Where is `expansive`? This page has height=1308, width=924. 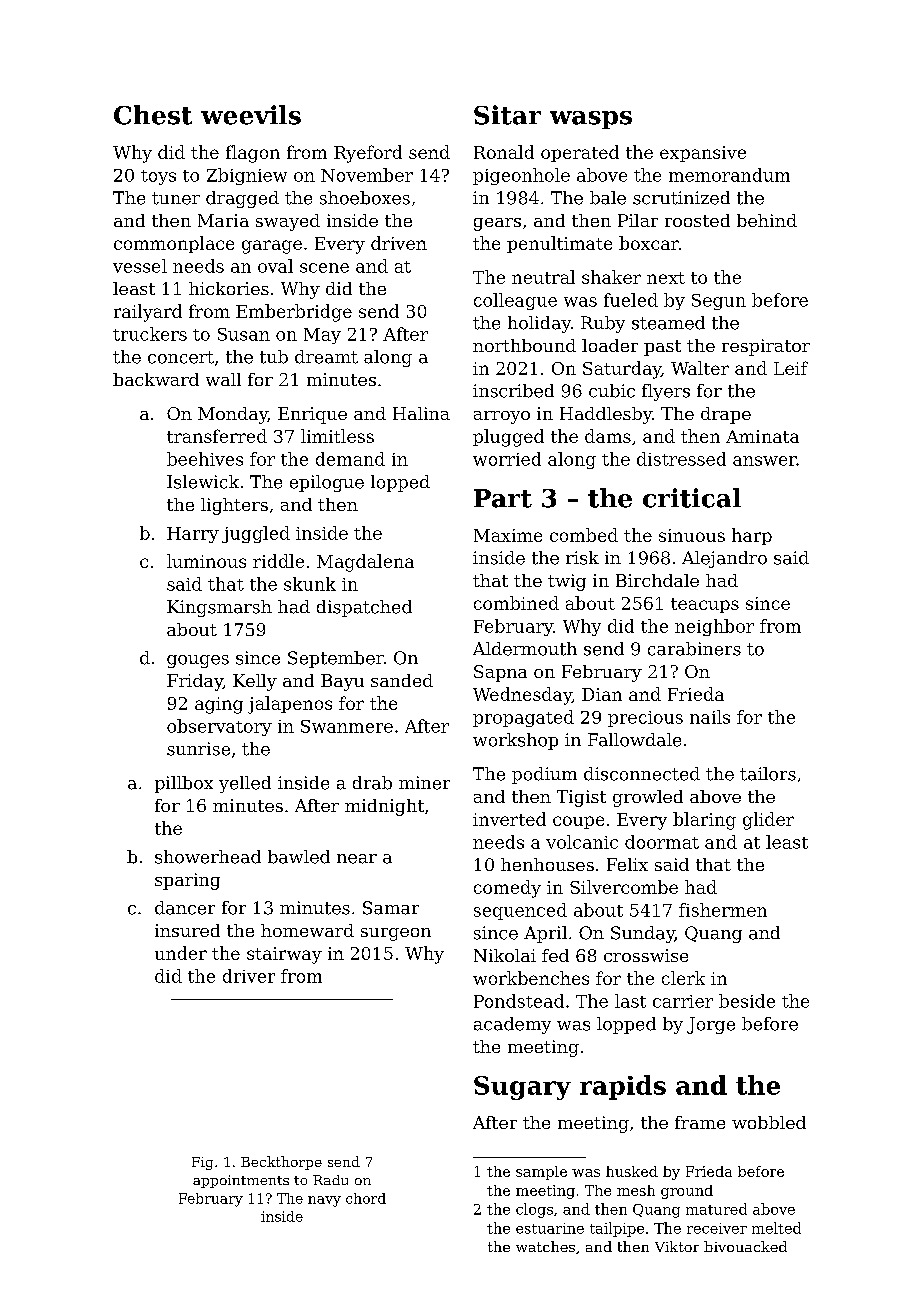 expansive is located at coordinates (703, 154).
